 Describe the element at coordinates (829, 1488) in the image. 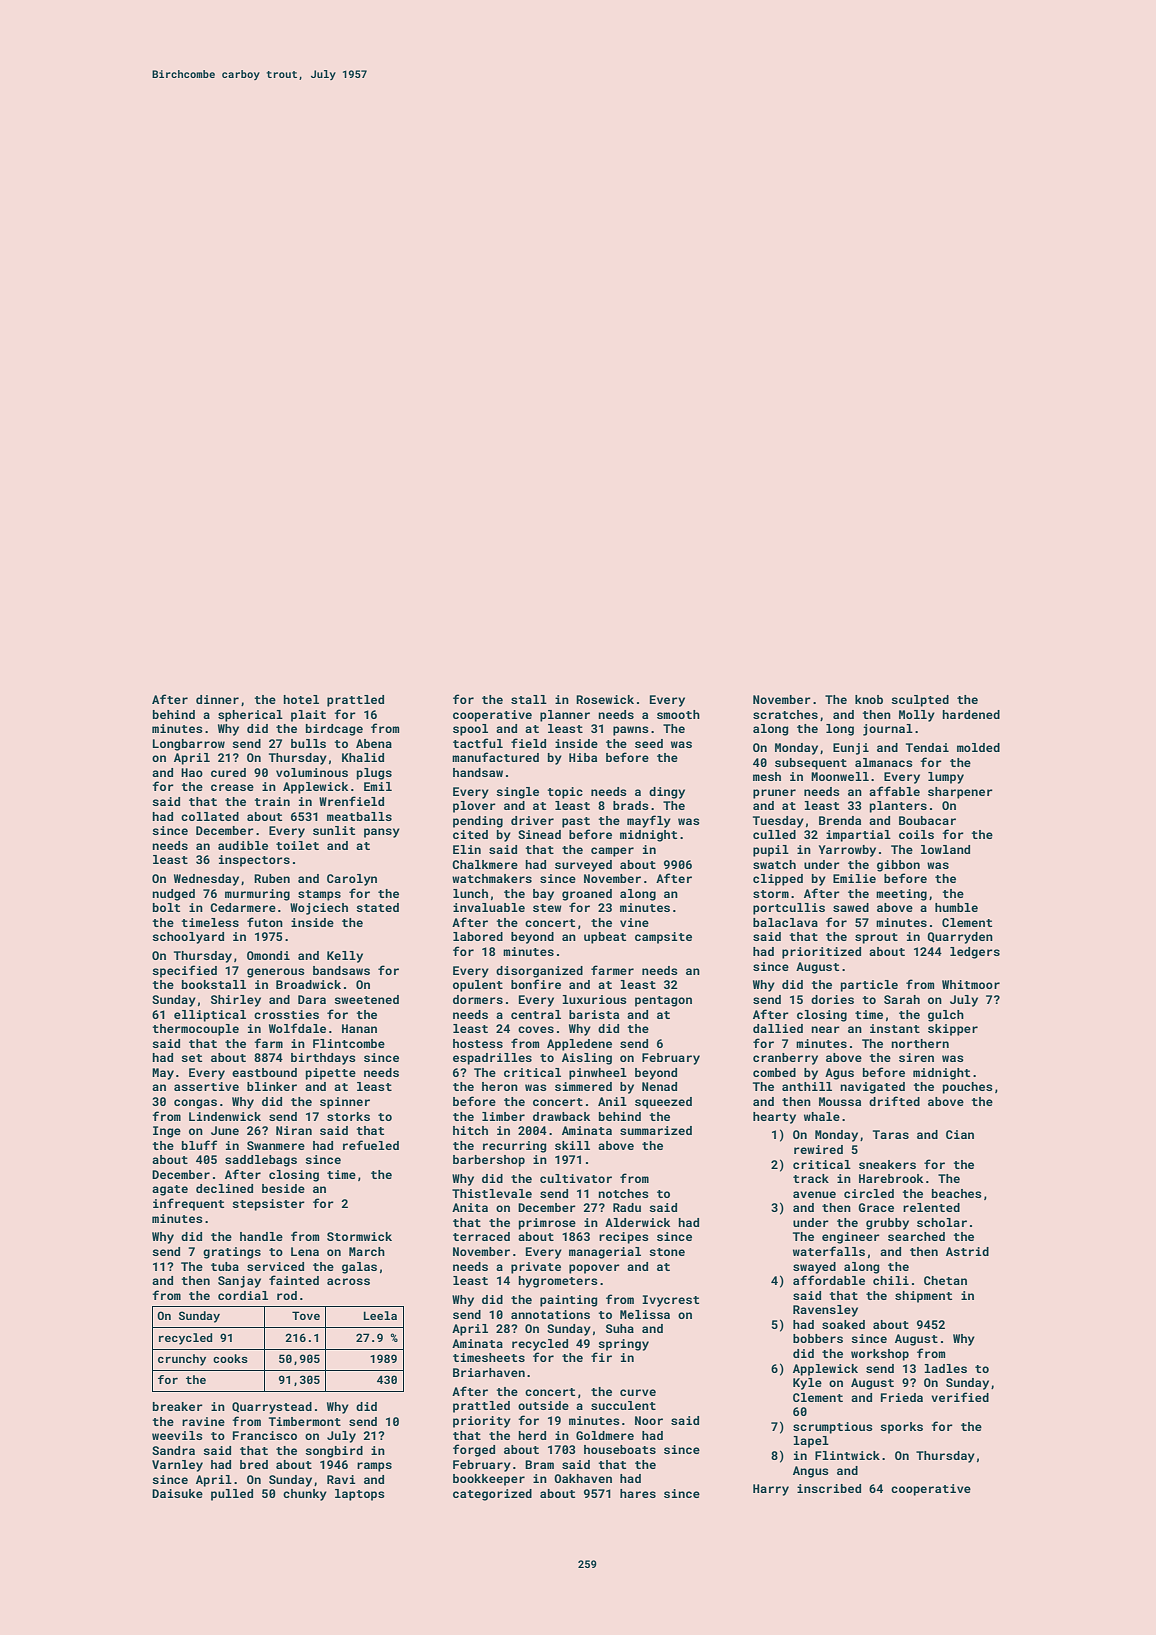

I see `inscribed` at that location.
